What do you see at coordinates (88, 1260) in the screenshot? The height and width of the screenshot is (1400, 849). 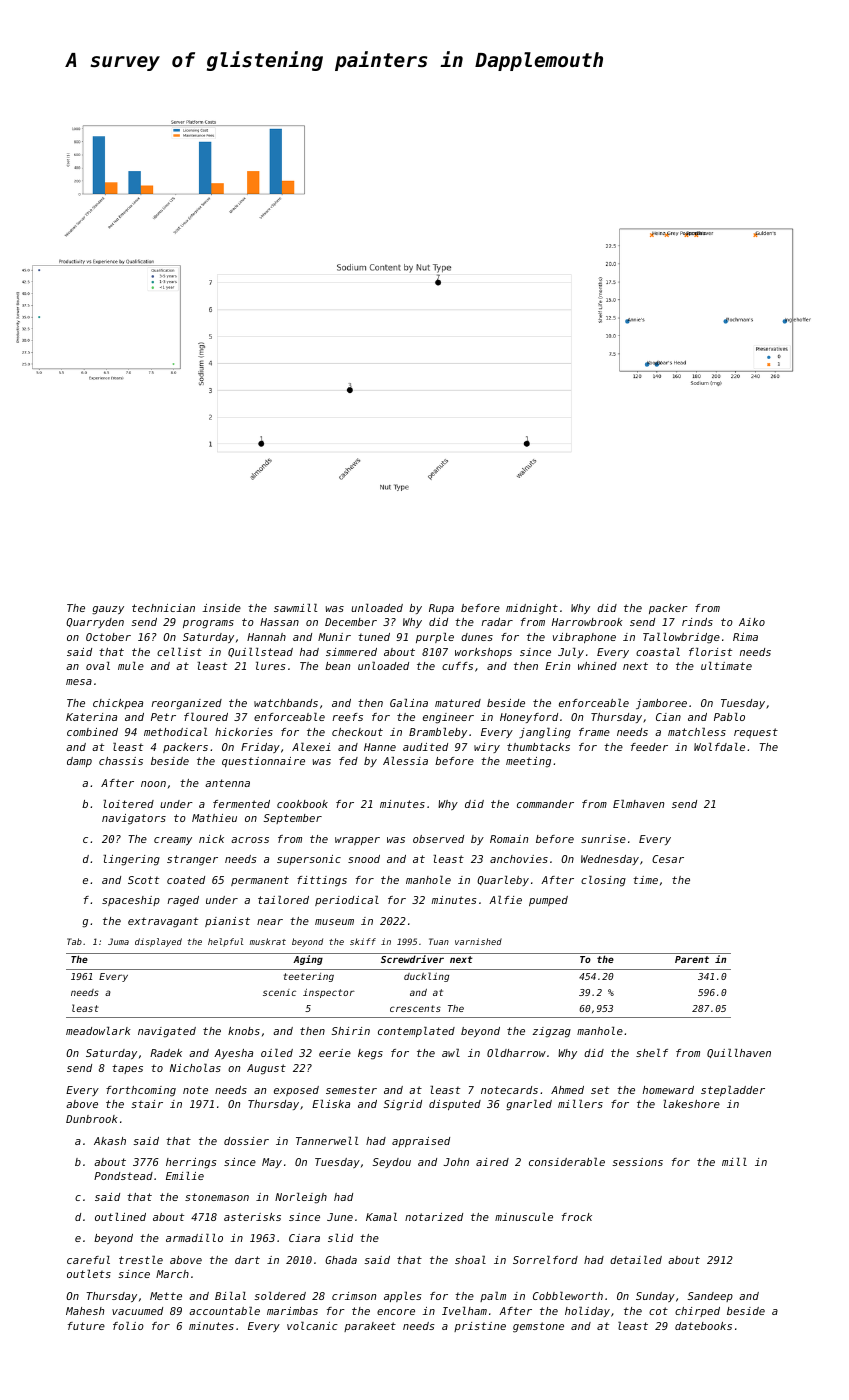 I see `careful` at bounding box center [88, 1260].
